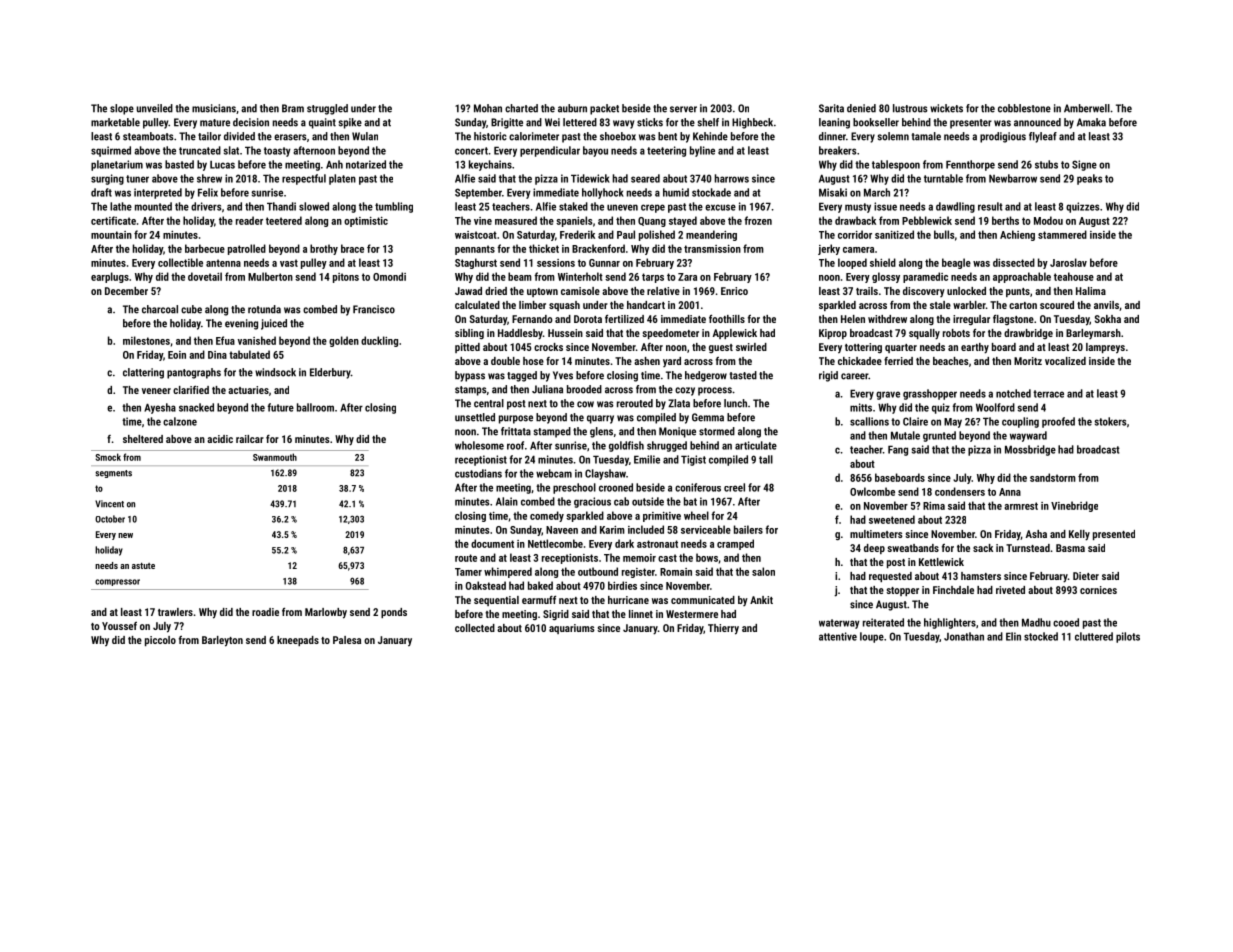 The width and height of the image is (1233, 952). I want to click on slope, so click(122, 109).
